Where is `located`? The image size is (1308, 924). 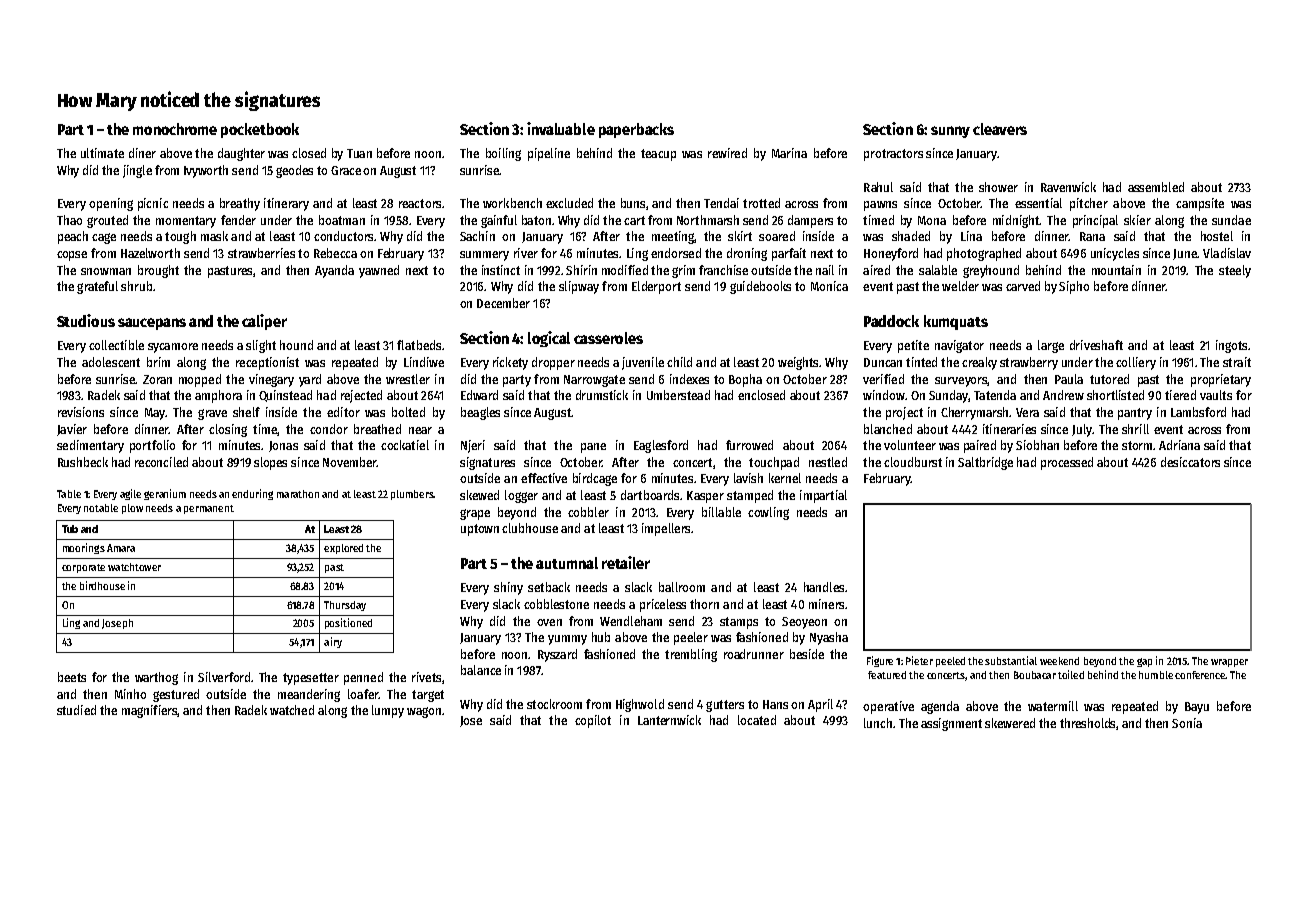 located is located at coordinates (757, 720).
